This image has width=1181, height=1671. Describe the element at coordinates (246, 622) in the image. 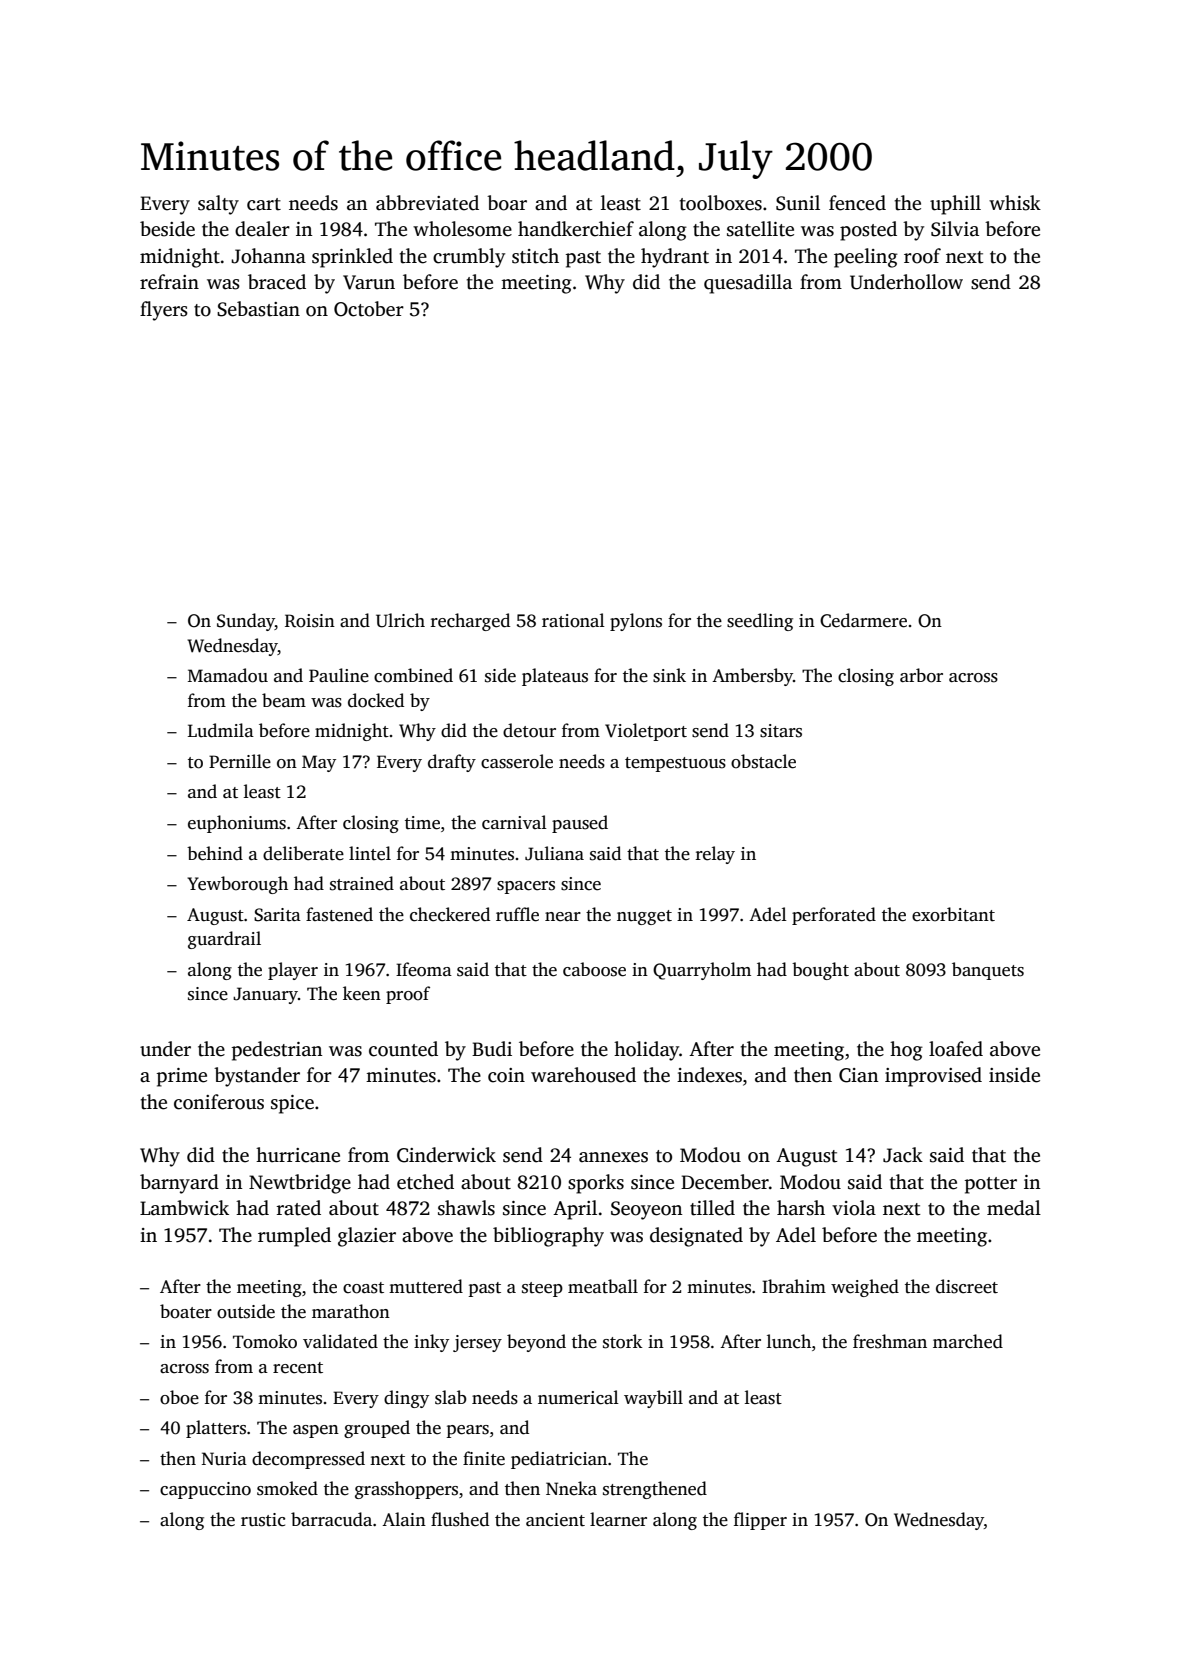

I see `Sunday` at that location.
